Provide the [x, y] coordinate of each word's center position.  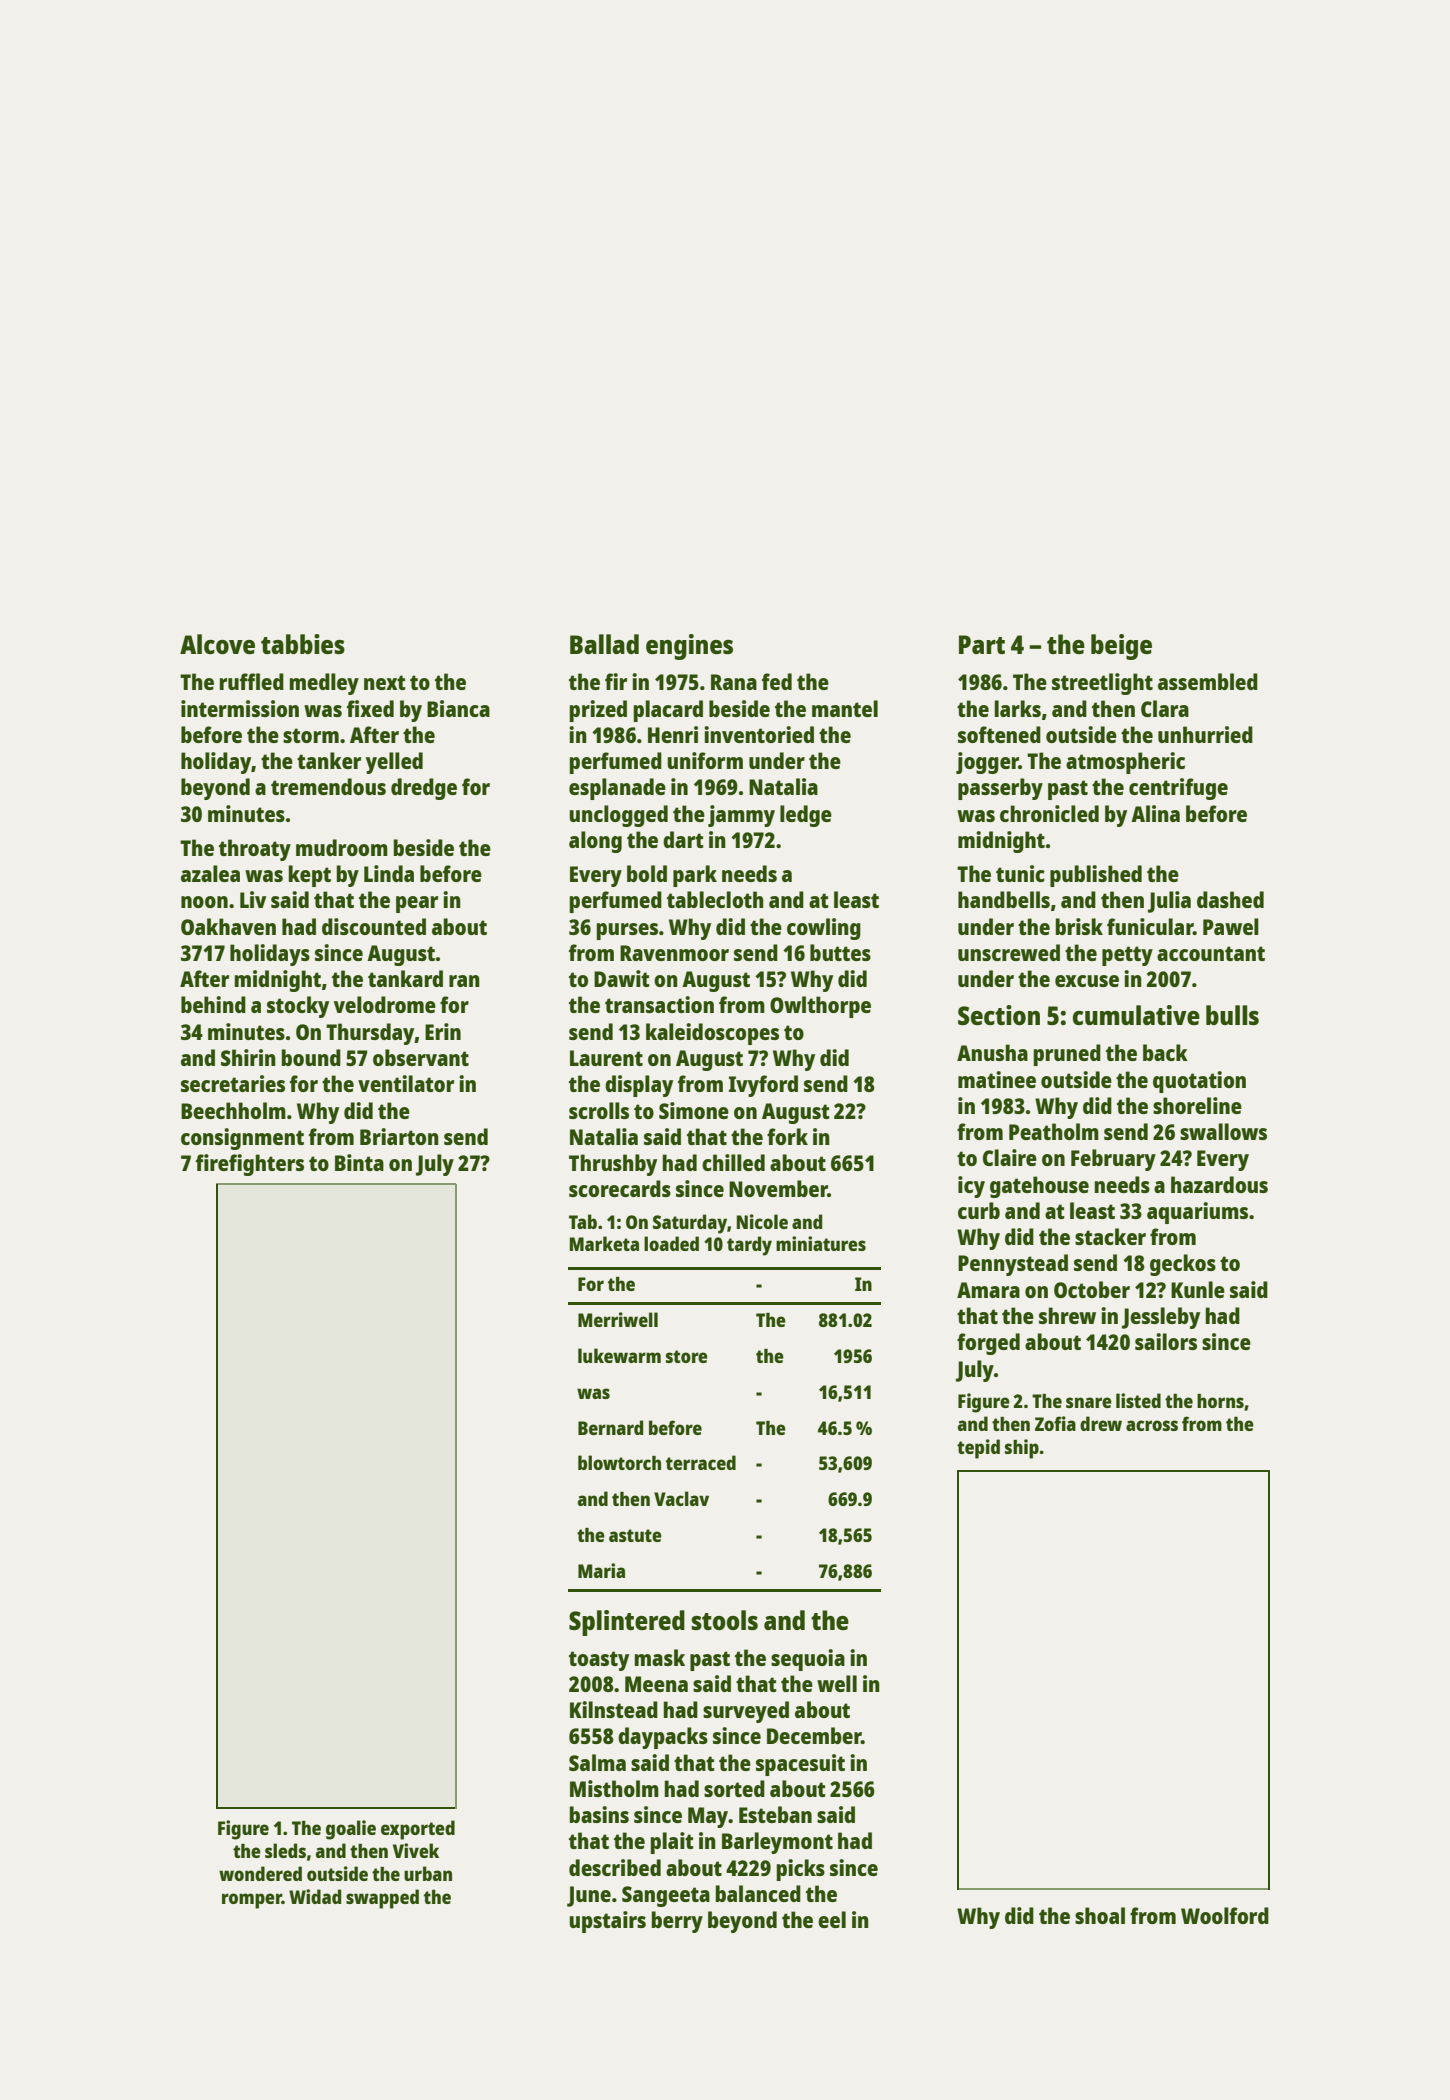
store [687, 1356]
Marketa [604, 1243]
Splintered [627, 1623]
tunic [1020, 873]
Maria [601, 1570]
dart [683, 839]
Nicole [762, 1221]
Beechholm [233, 1110]
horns [1220, 1401]
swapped [382, 1899]
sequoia [808, 1660]
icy [971, 1187]
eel [832, 1919]
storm [311, 735]
